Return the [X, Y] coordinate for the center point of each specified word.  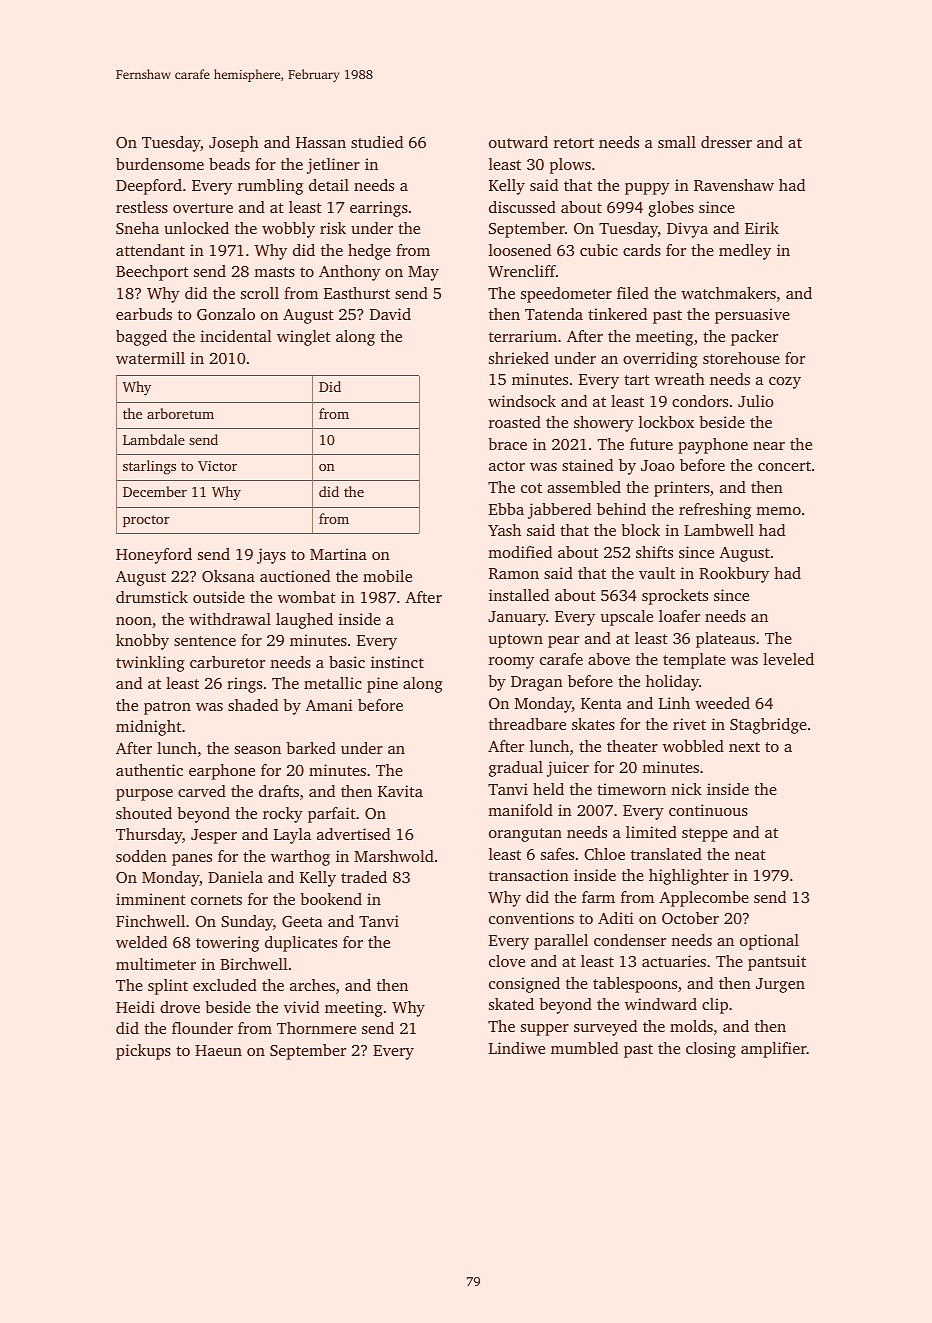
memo [778, 511]
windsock [522, 401]
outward [518, 142]
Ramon [514, 573]
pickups [143, 1052]
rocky [283, 815]
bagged [141, 338]
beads [229, 164]
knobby [142, 642]
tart [637, 380]
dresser [726, 142]
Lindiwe [517, 1048]
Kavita [400, 791]
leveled [788, 659]
